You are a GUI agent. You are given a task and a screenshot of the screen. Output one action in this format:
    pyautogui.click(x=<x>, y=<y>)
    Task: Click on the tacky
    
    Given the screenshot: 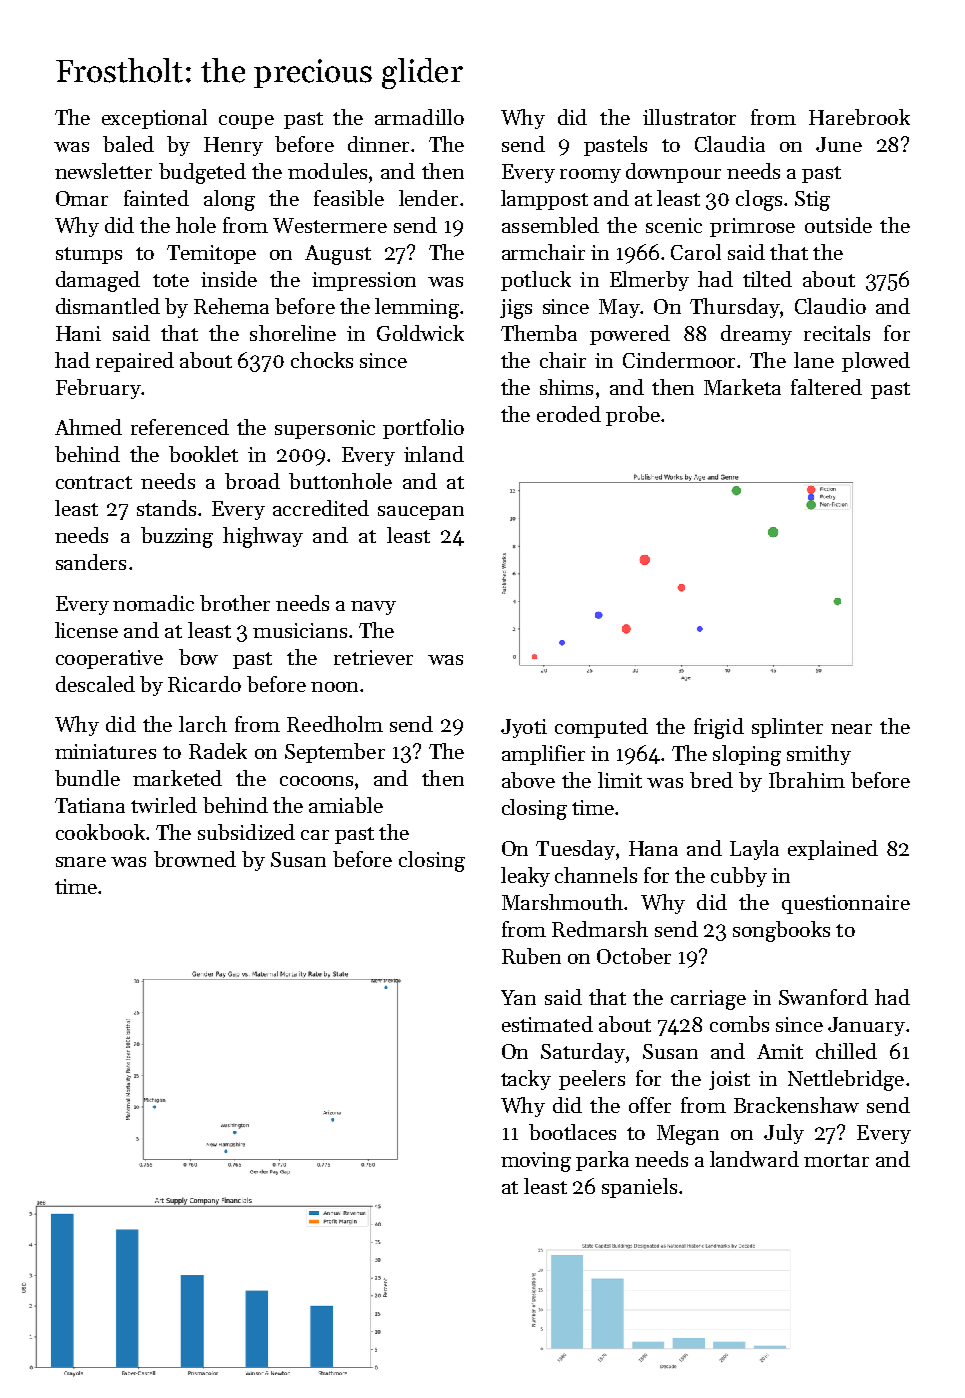 What is the action you would take?
    pyautogui.click(x=526, y=1080)
